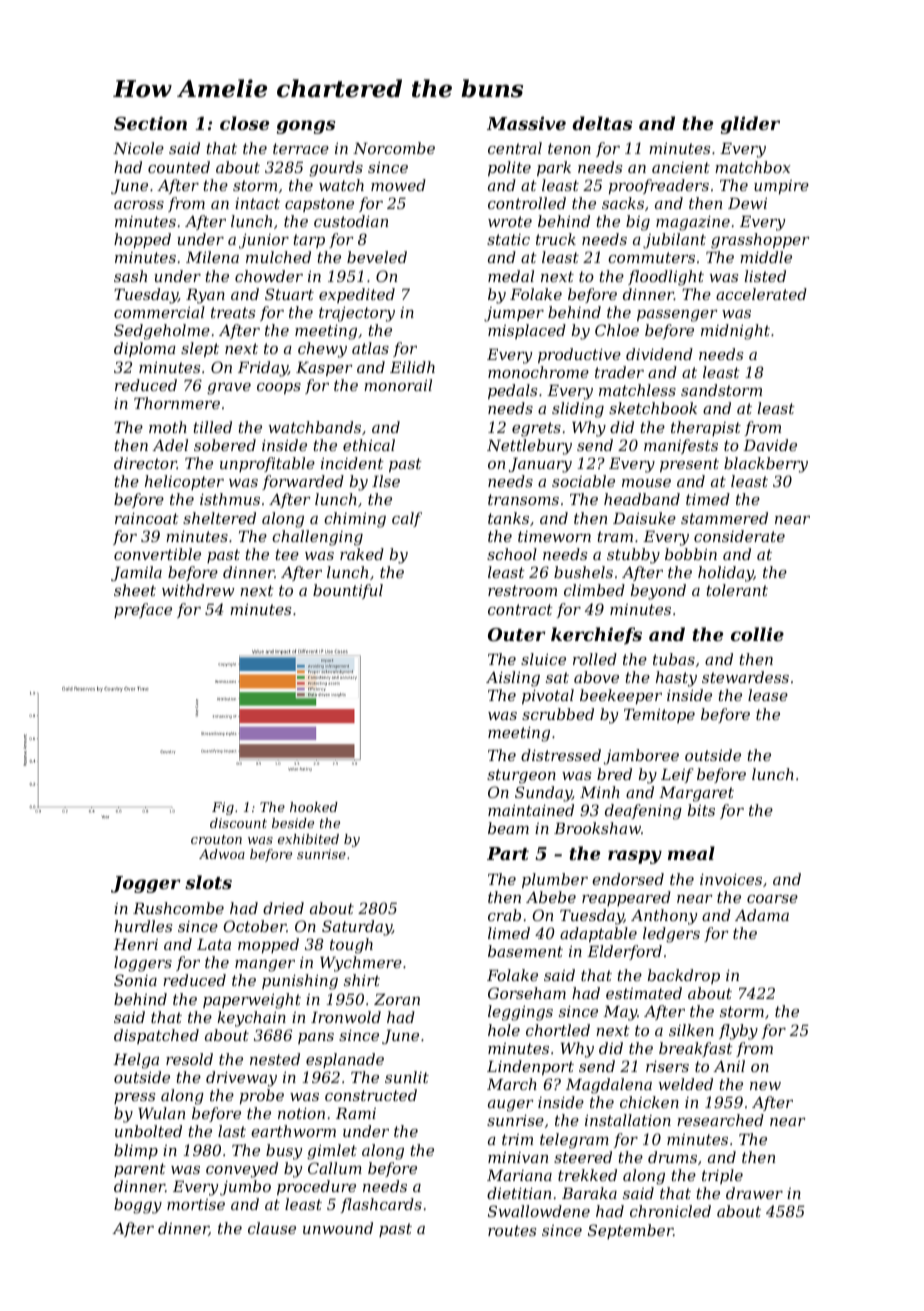  Describe the element at coordinates (212, 257) in the screenshot. I see `Milena` at that location.
